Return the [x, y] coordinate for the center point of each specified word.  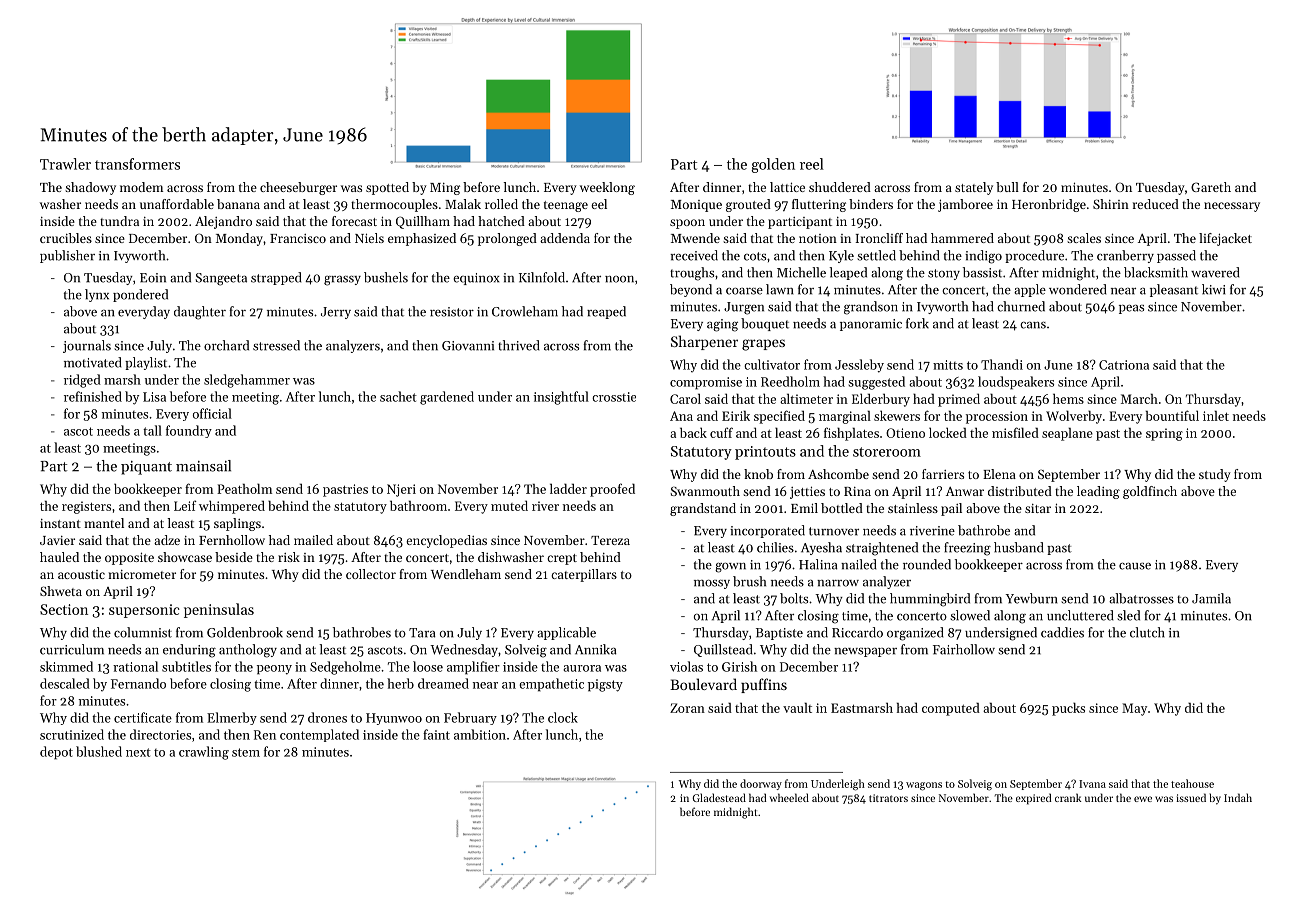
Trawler [65, 164]
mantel [104, 523]
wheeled [789, 797]
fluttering [819, 205]
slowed [970, 615]
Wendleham [466, 574]
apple [1030, 290]
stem [246, 752]
